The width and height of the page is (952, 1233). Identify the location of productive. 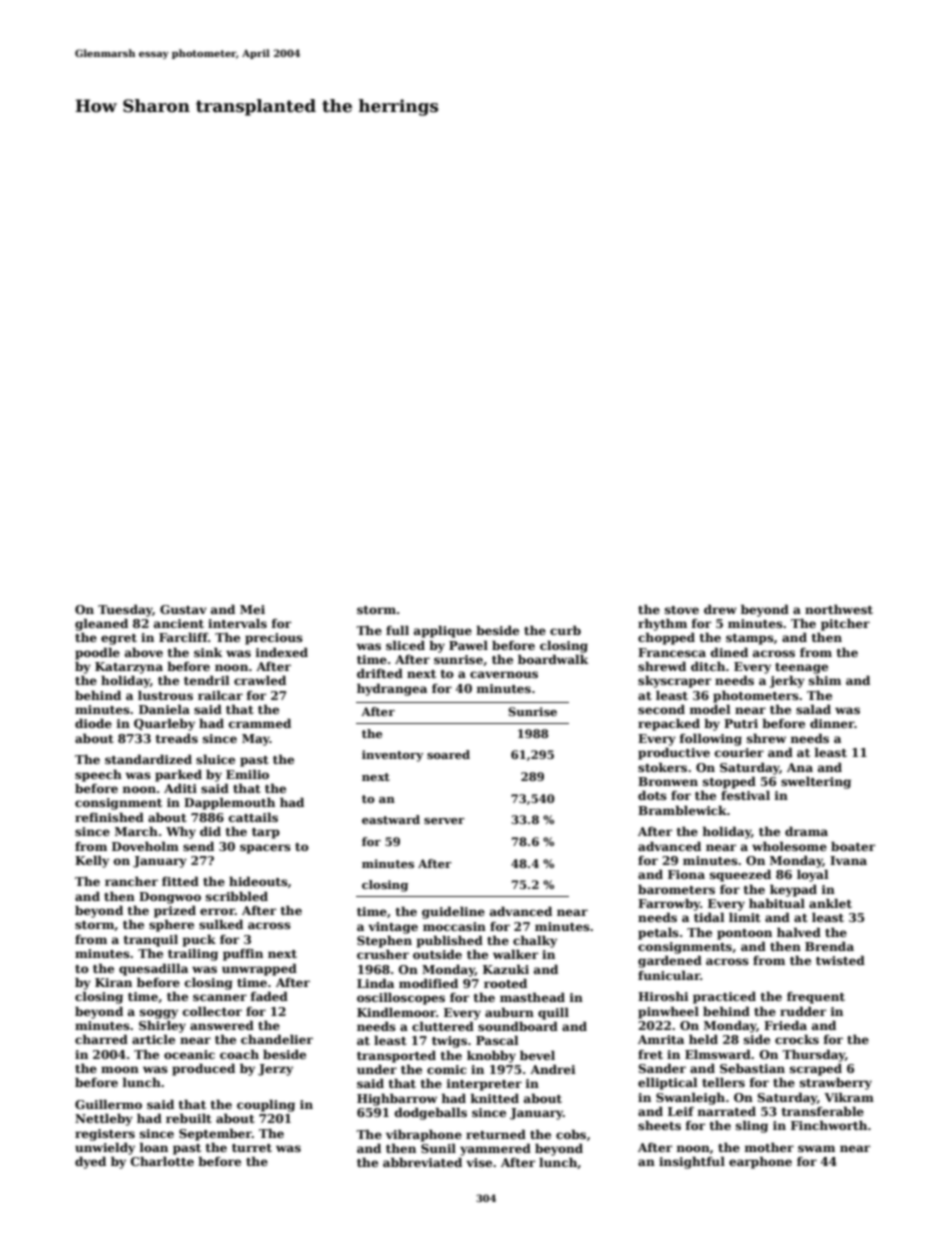
(674, 753).
